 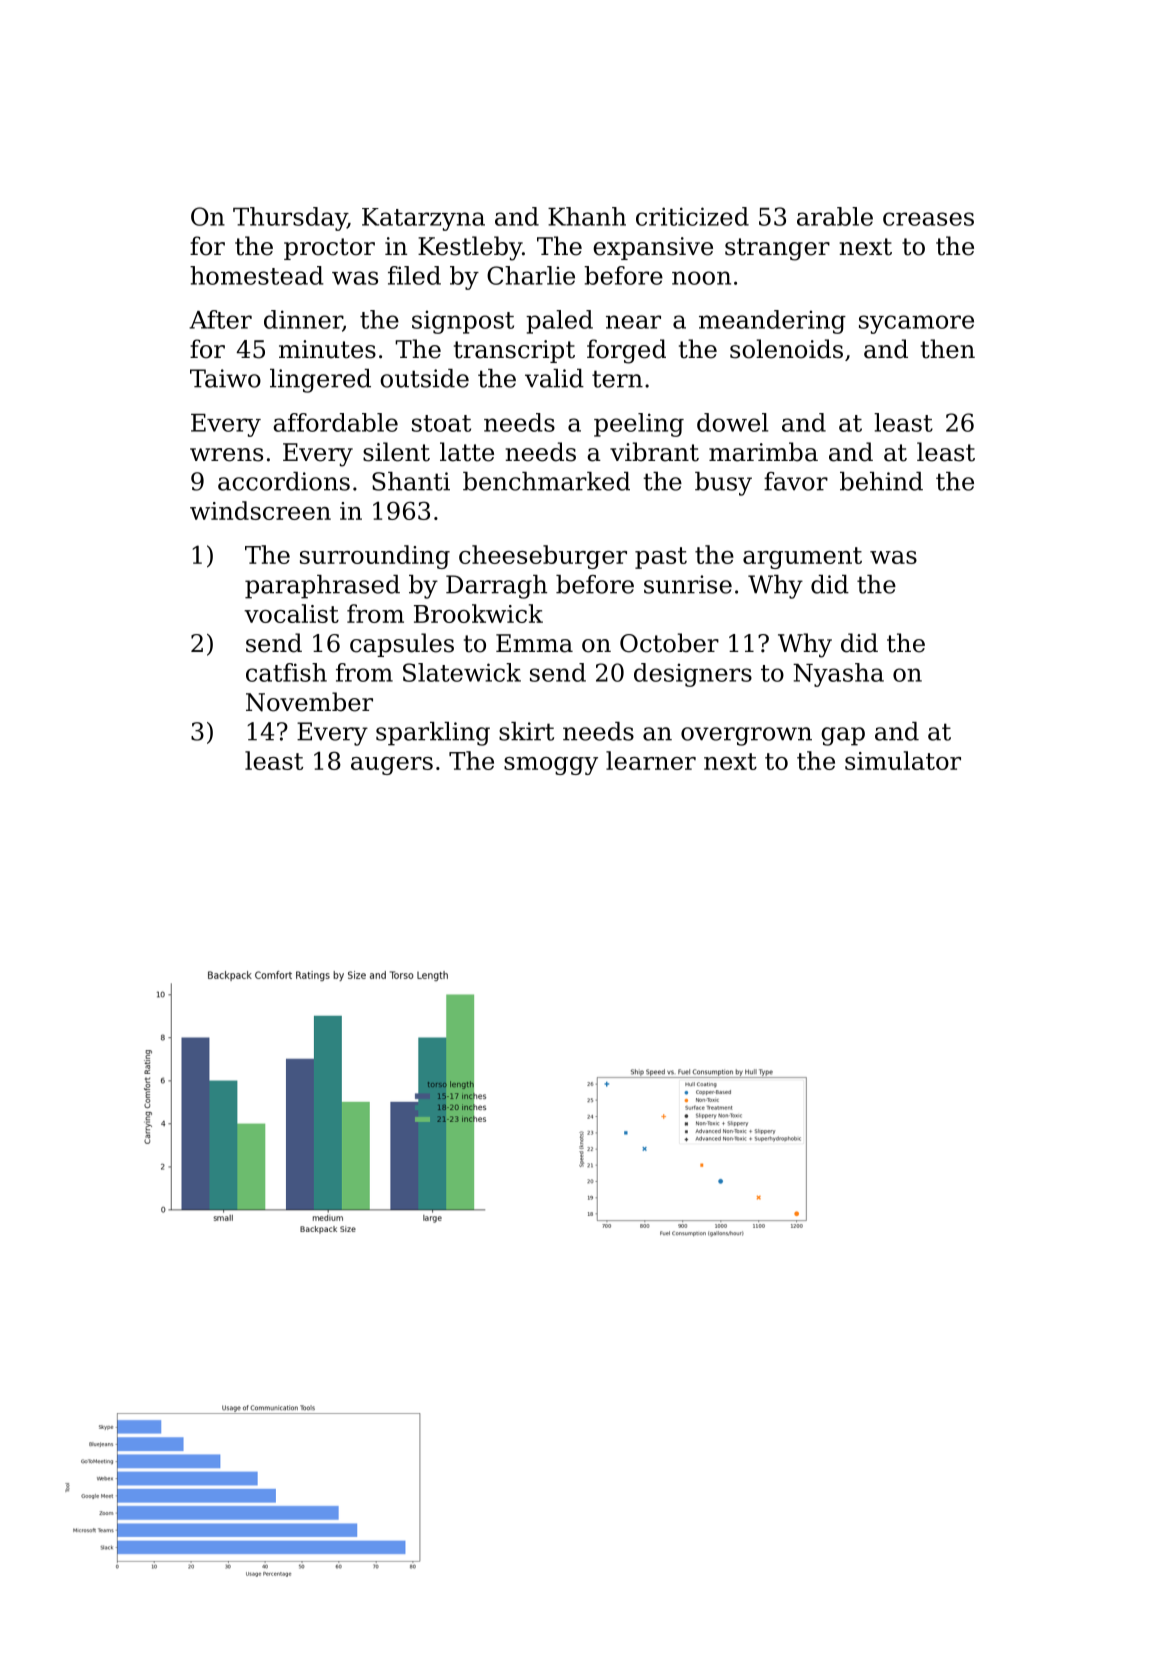 What do you see at coordinates (478, 613) in the image?
I see `Brookwick` at bounding box center [478, 613].
